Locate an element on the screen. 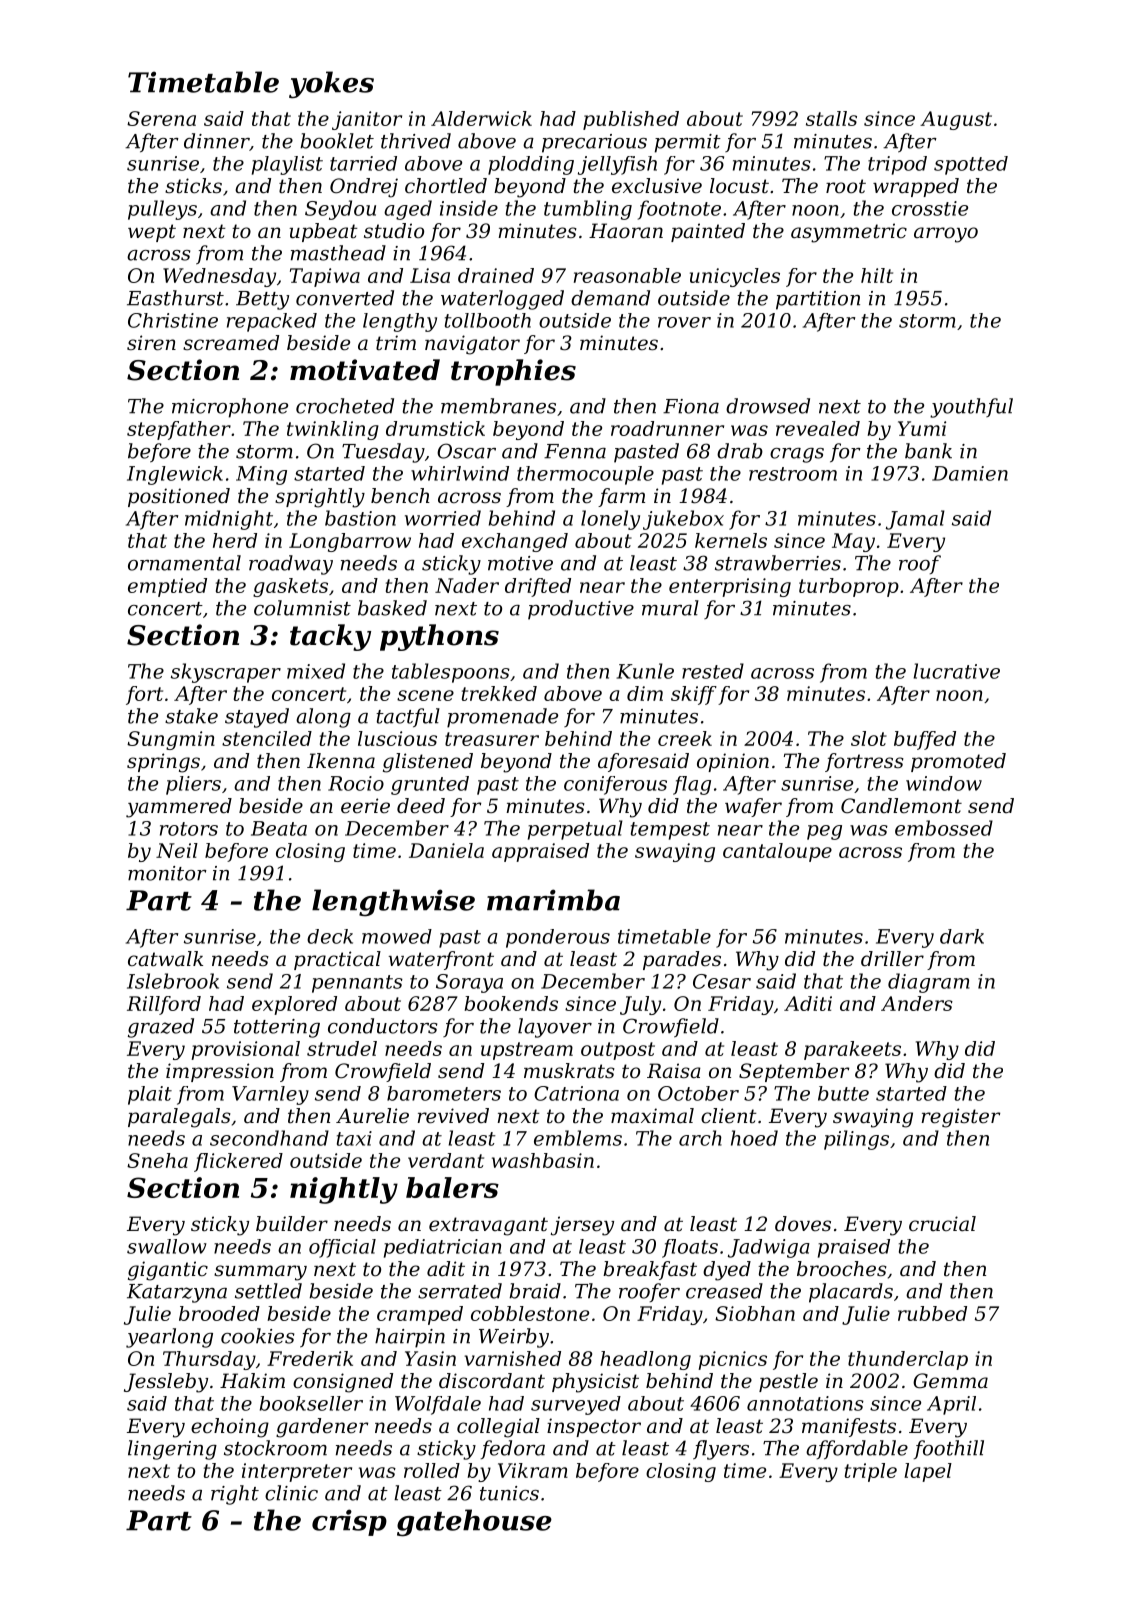  Serena is located at coordinates (161, 118).
